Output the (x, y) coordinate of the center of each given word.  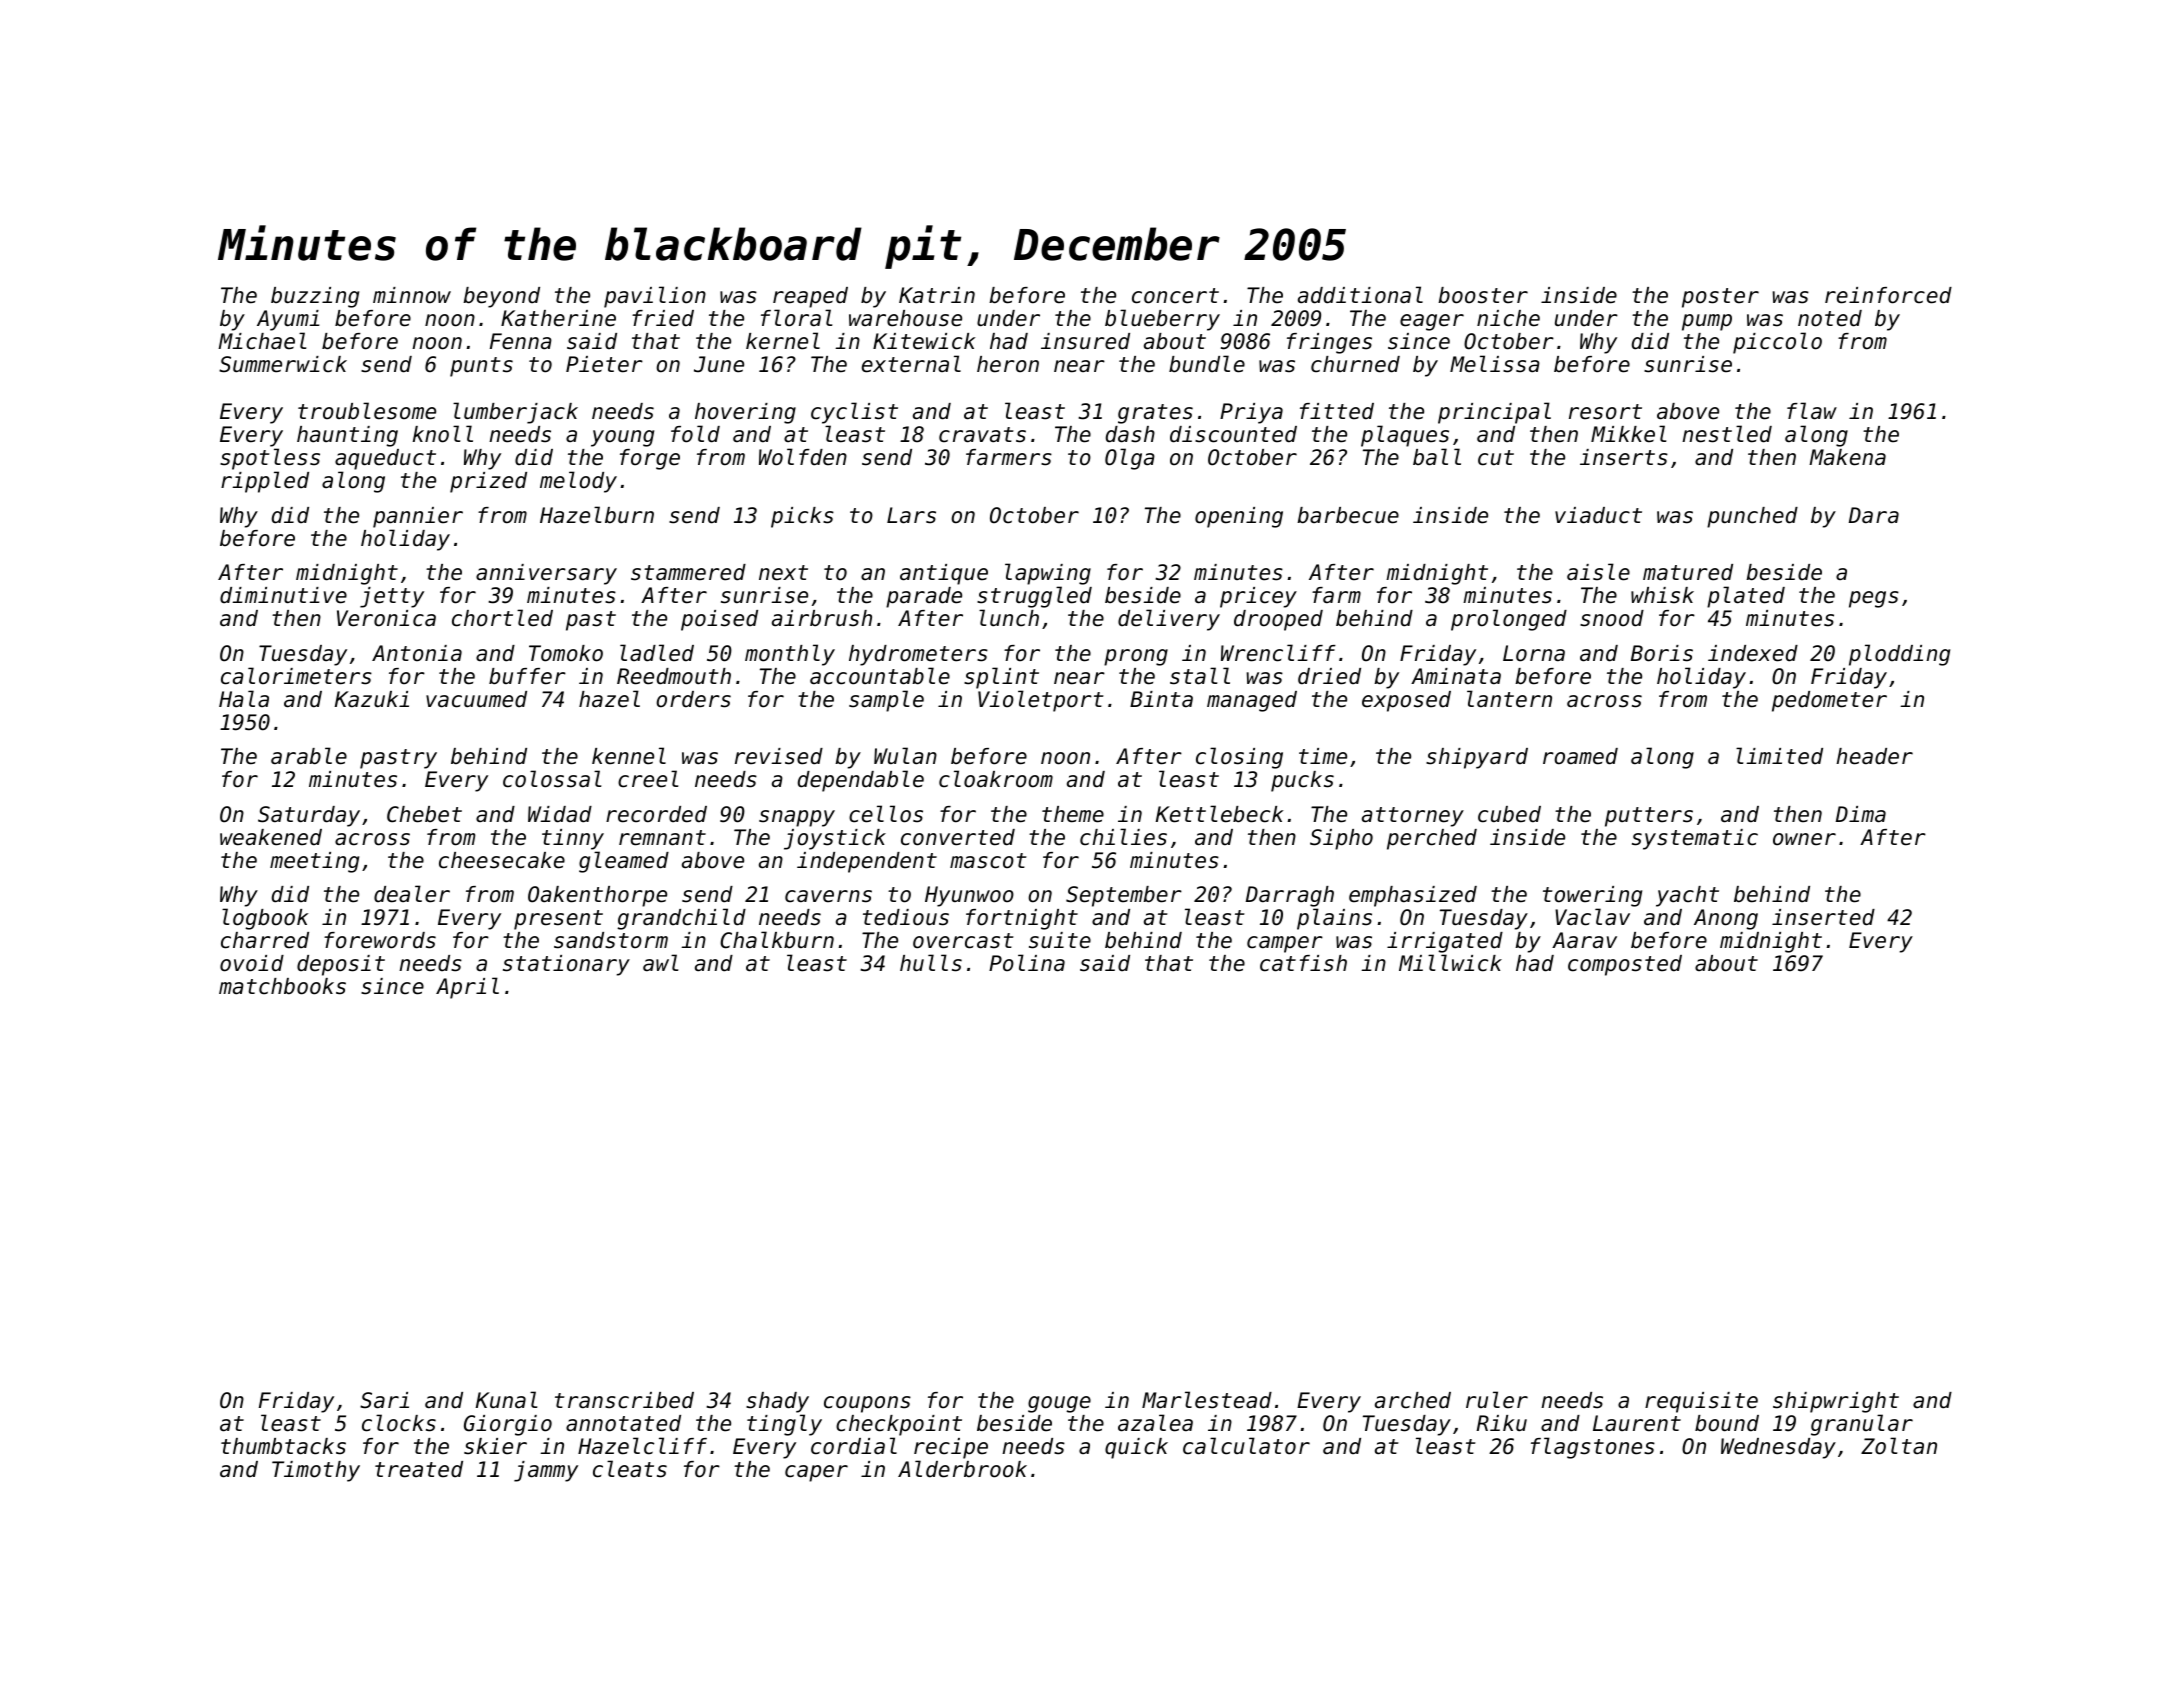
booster (1483, 295)
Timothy (316, 1471)
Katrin (937, 295)
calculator (1246, 1446)
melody (578, 482)
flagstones (1593, 1448)
